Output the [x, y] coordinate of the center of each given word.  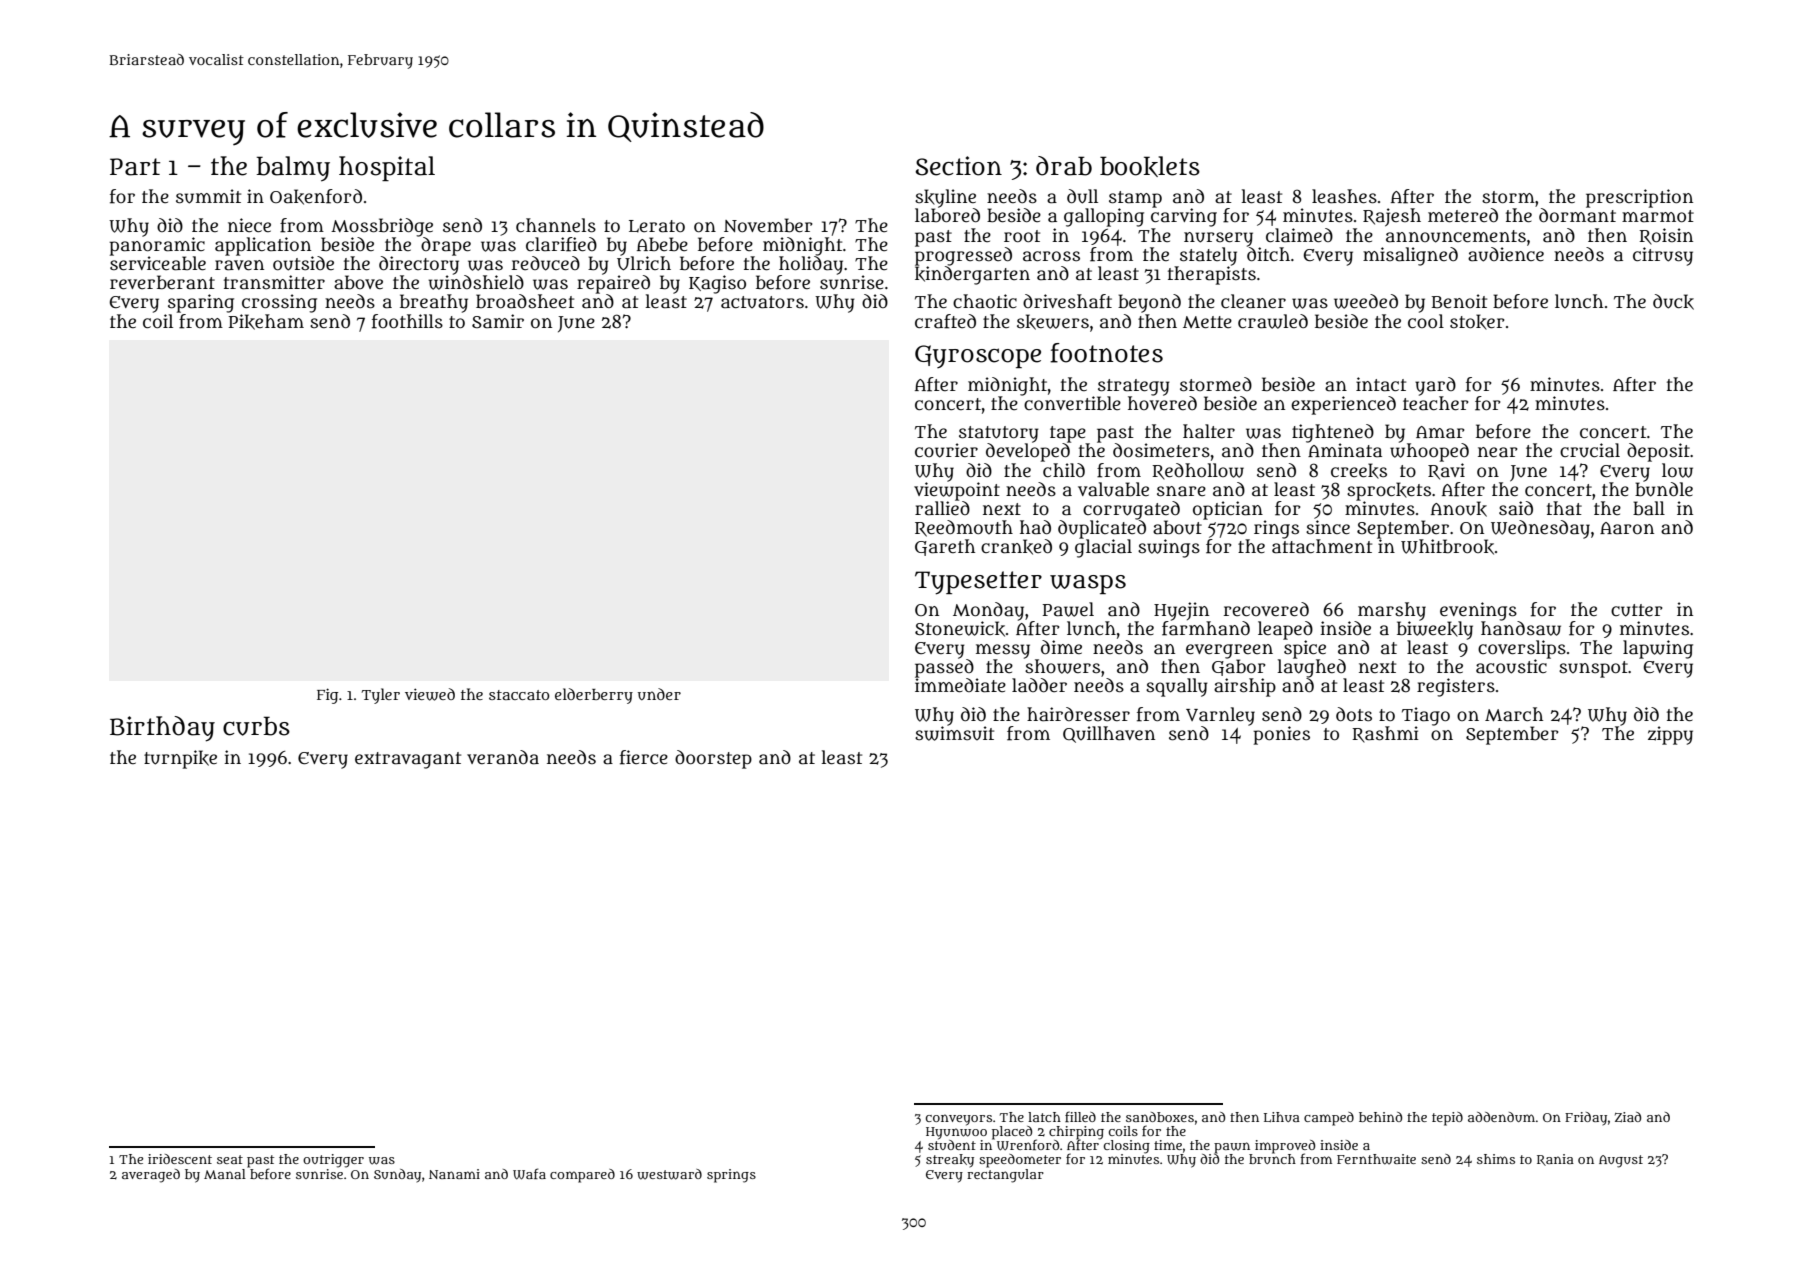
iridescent [180, 1159]
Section [958, 166]
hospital [387, 168]
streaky [950, 1160]
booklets [1150, 166]
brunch [1272, 1159]
